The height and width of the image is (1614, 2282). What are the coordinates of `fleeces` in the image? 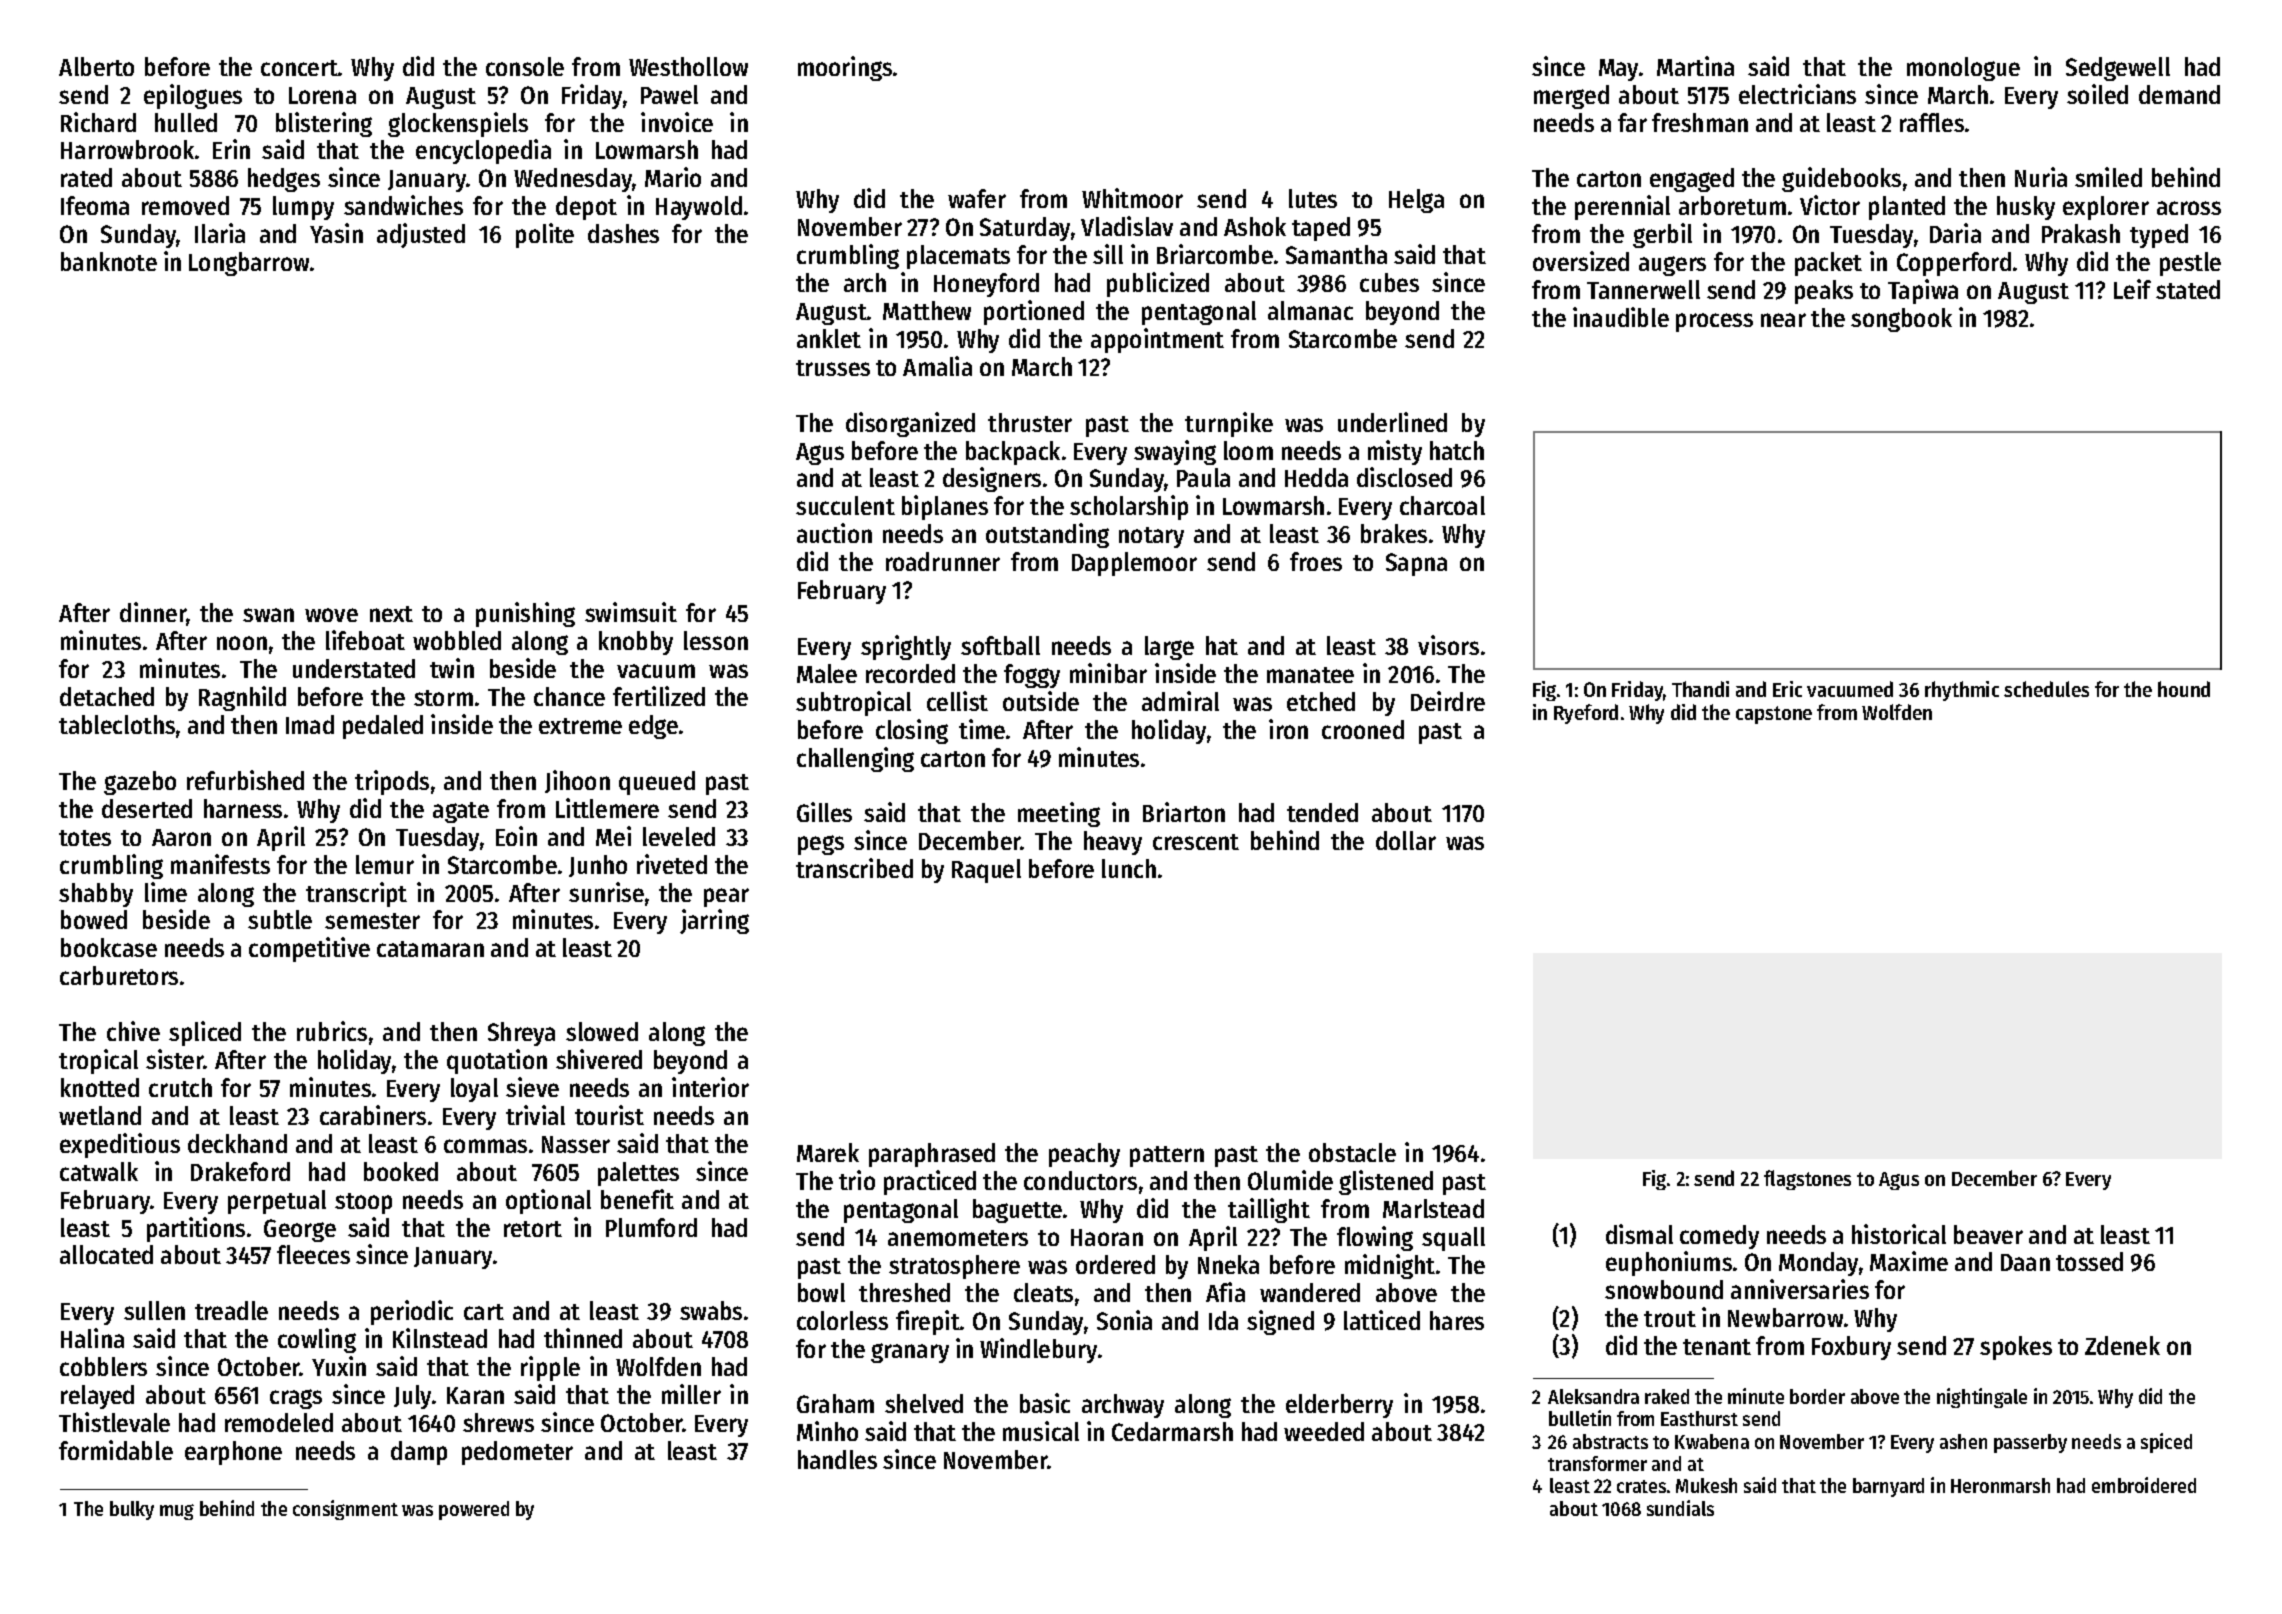 It's located at (313, 1254).
